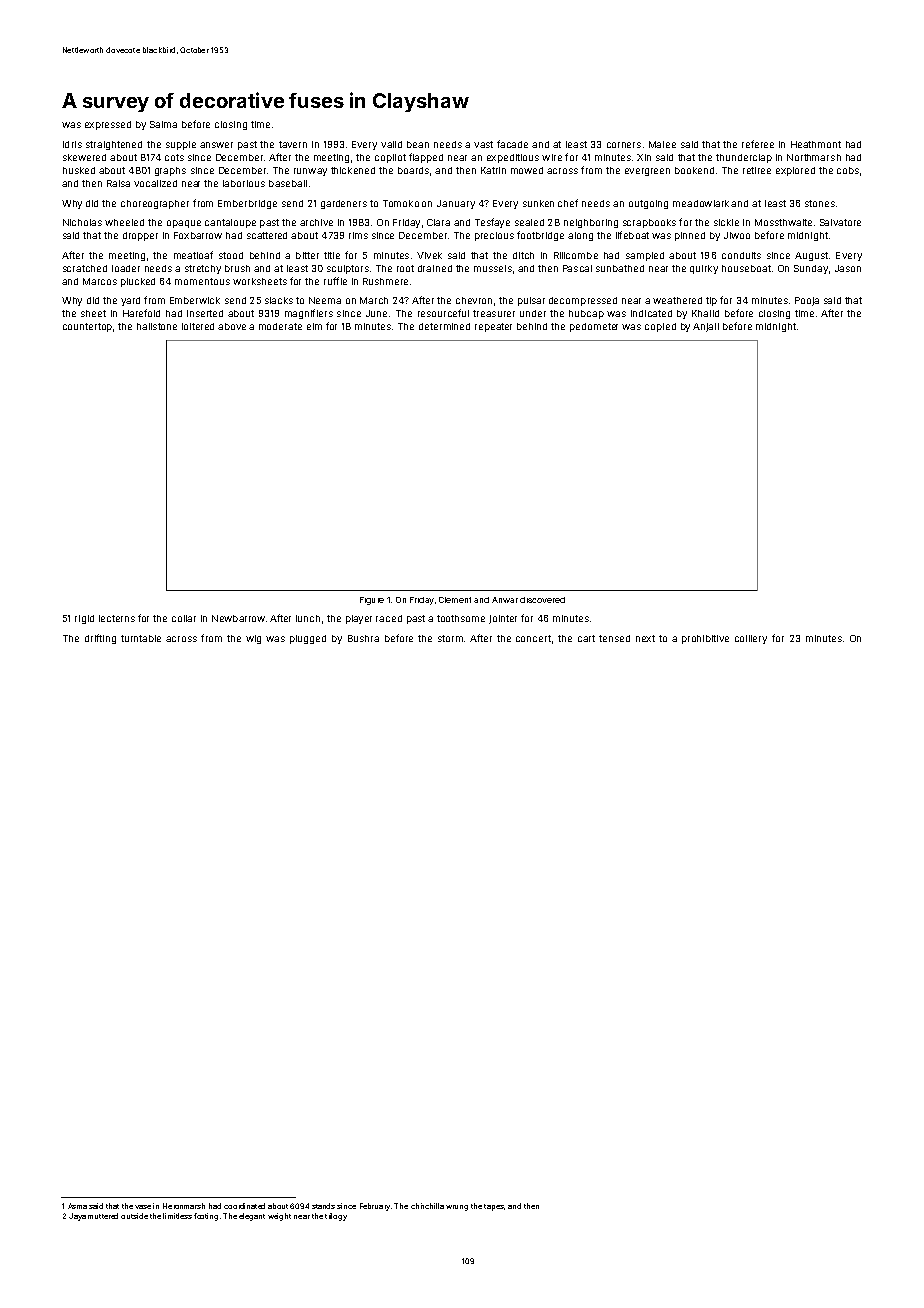 This screenshot has height=1308, width=924. Describe the element at coordinates (77, 1217) in the screenshot. I see `Jaya` at that location.
